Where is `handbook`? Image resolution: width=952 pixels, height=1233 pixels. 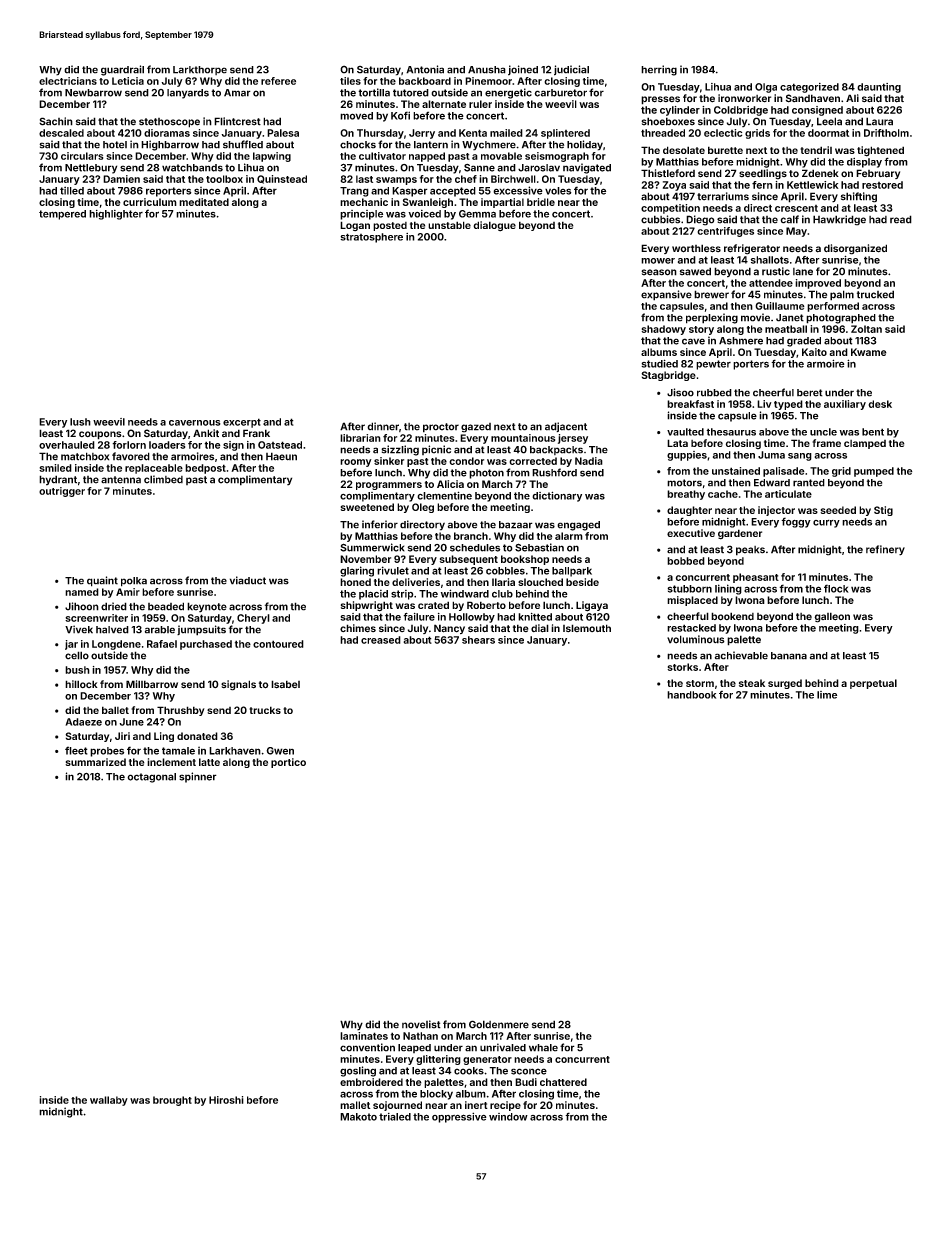
handbook is located at coordinates (691, 695).
